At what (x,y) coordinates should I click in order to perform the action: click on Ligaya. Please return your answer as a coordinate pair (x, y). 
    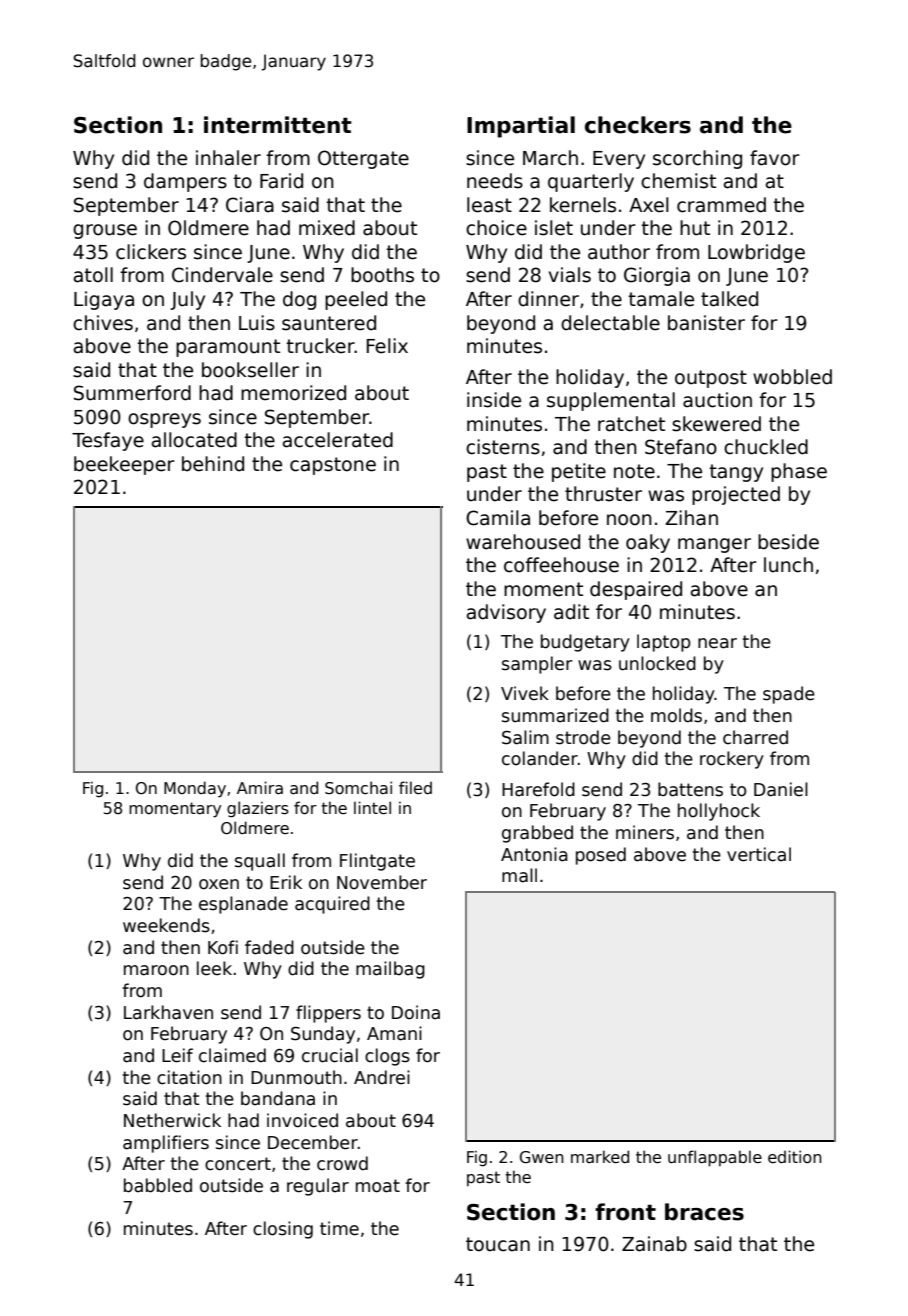
    Looking at the image, I should click on (104, 300).
